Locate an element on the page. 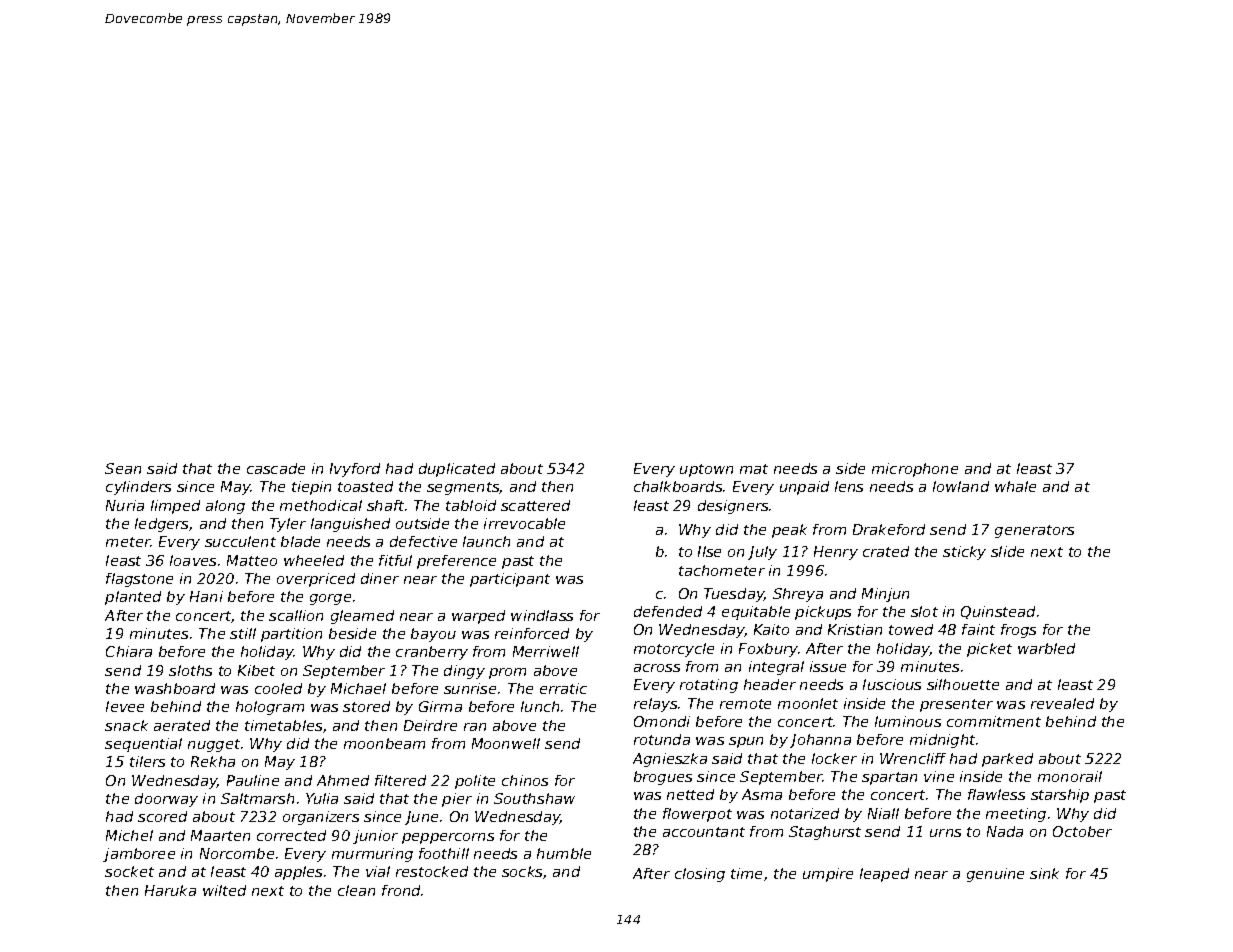 This page has width=1233, height=952. sink is located at coordinates (1044, 873).
